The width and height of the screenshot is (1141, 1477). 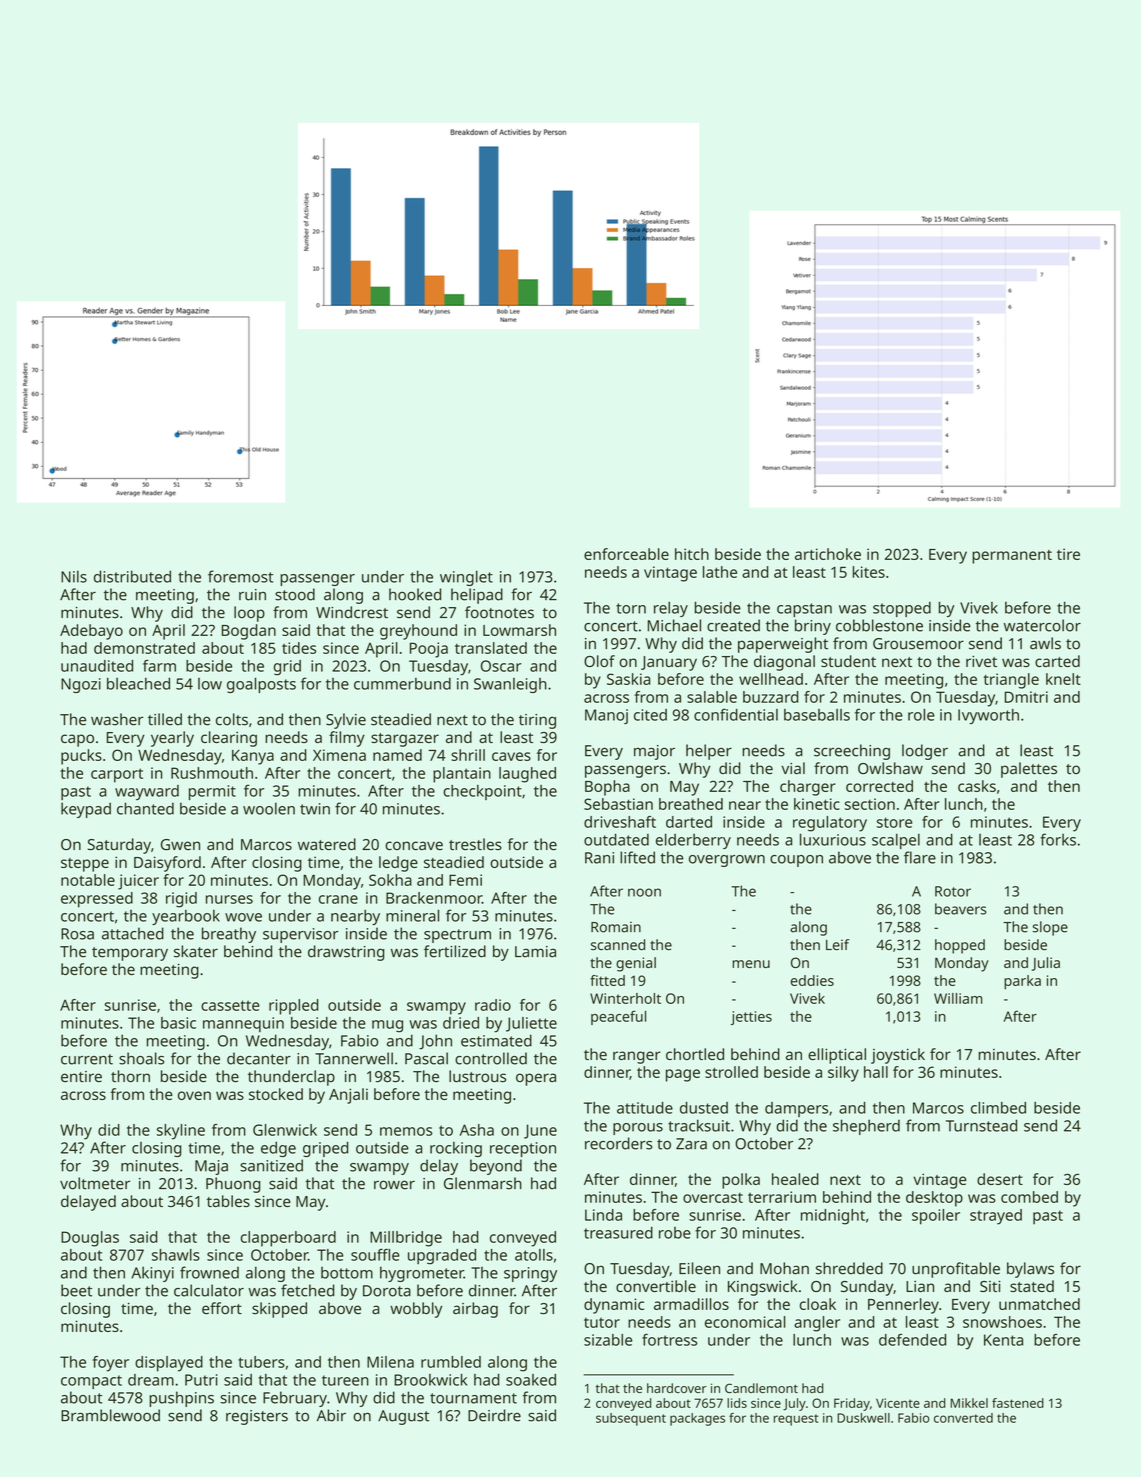 I want to click on compact, so click(x=91, y=1382).
